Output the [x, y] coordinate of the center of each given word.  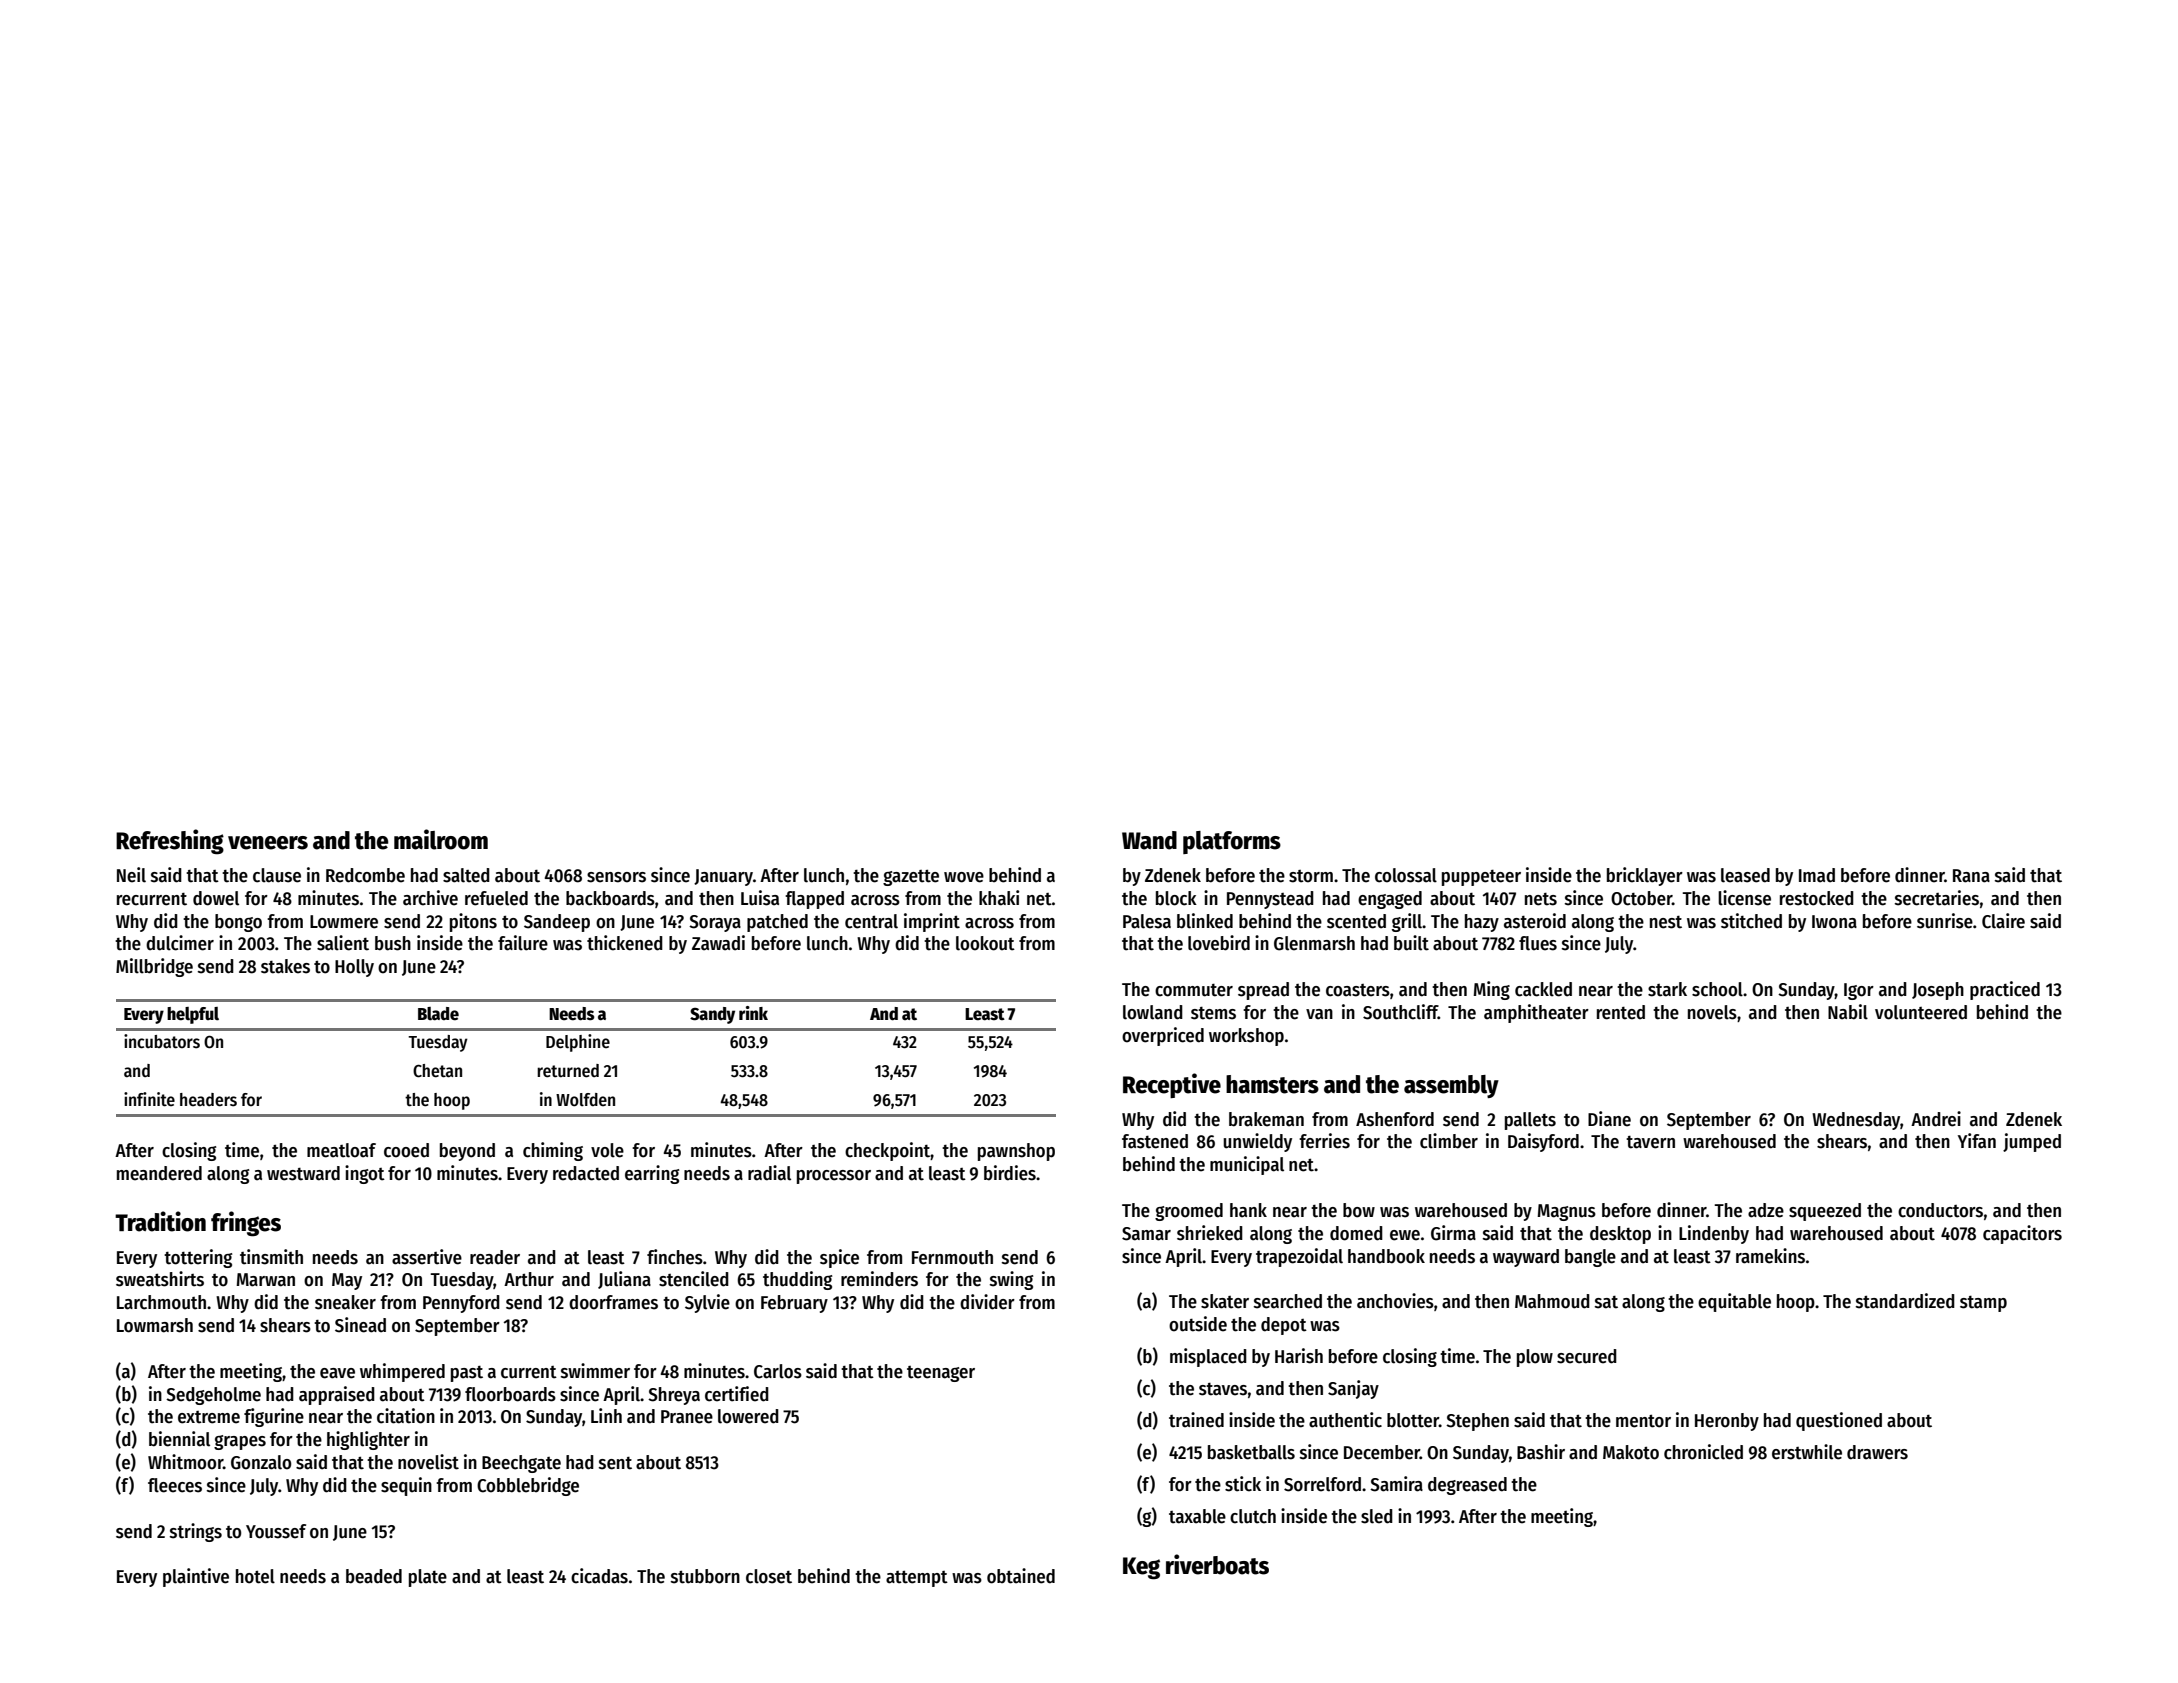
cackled [1543, 989]
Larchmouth [161, 1302]
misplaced [1208, 1357]
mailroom [441, 839]
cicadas [599, 1576]
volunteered [1921, 1012]
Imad [1817, 875]
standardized [1905, 1301]
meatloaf [341, 1150]
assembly [1451, 1086]
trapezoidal [1299, 1257]
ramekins [1770, 1256]
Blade [438, 1014]
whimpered [402, 1372]
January [723, 877]
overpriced [1163, 1036]
